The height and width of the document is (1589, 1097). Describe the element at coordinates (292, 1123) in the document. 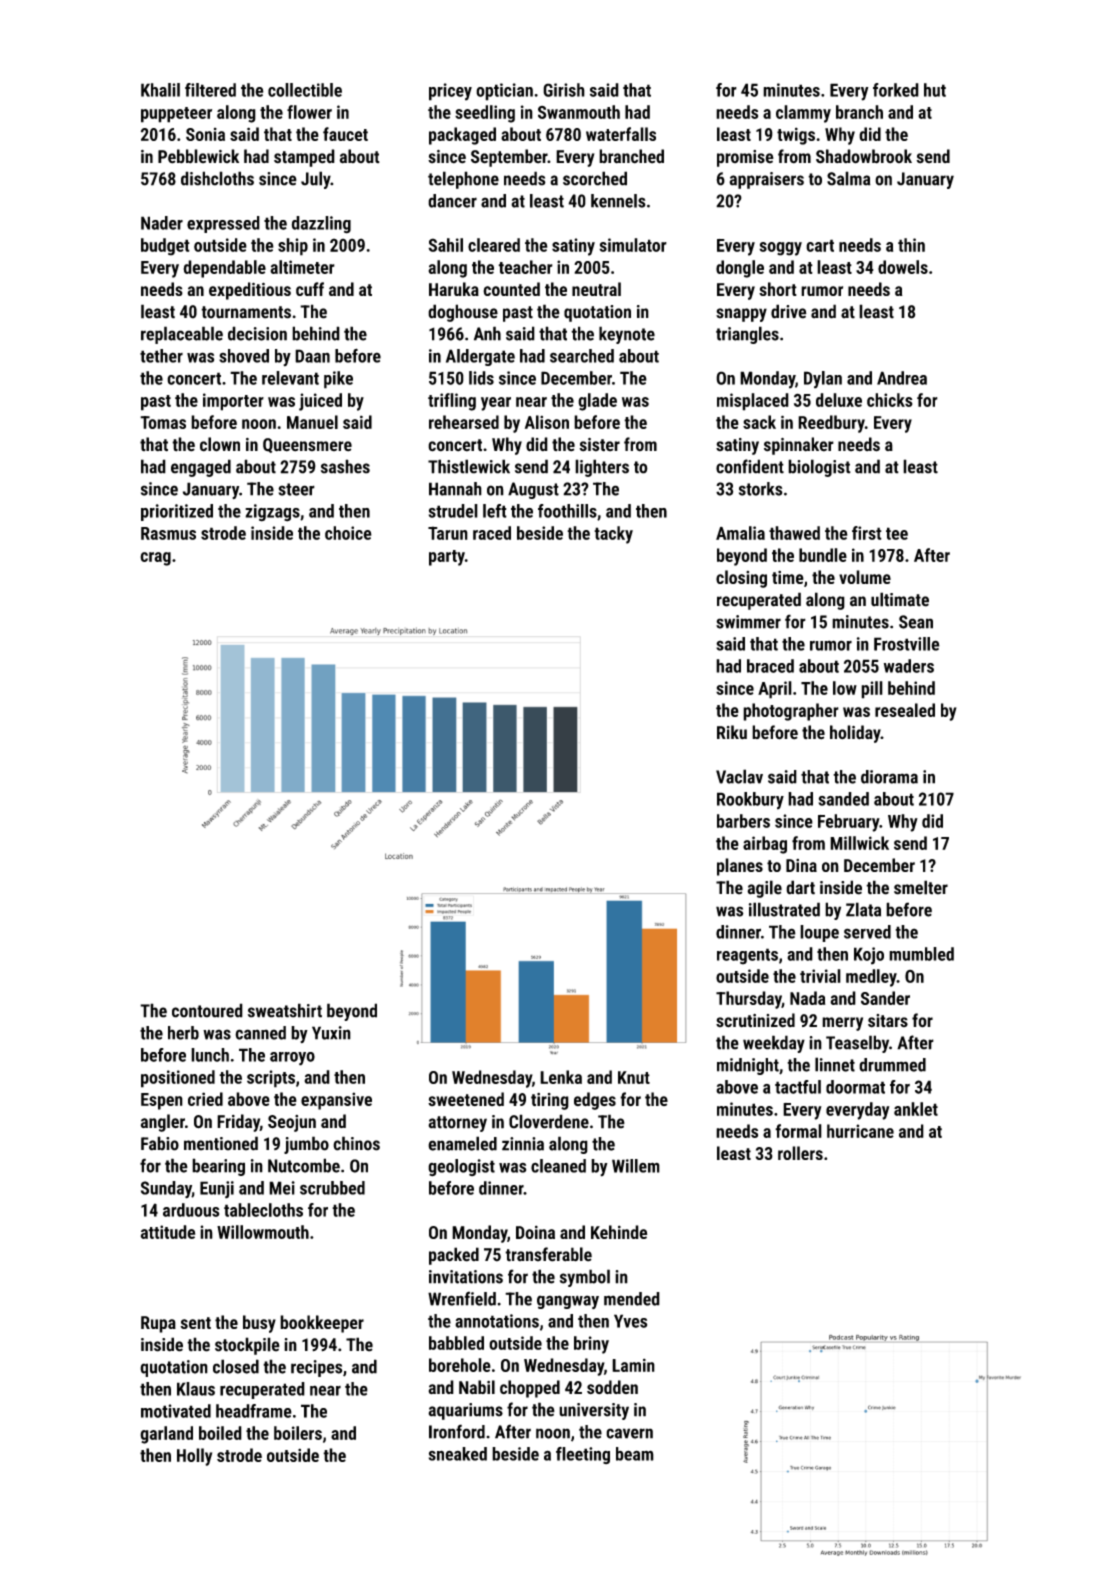

I see `Seojun` at that location.
